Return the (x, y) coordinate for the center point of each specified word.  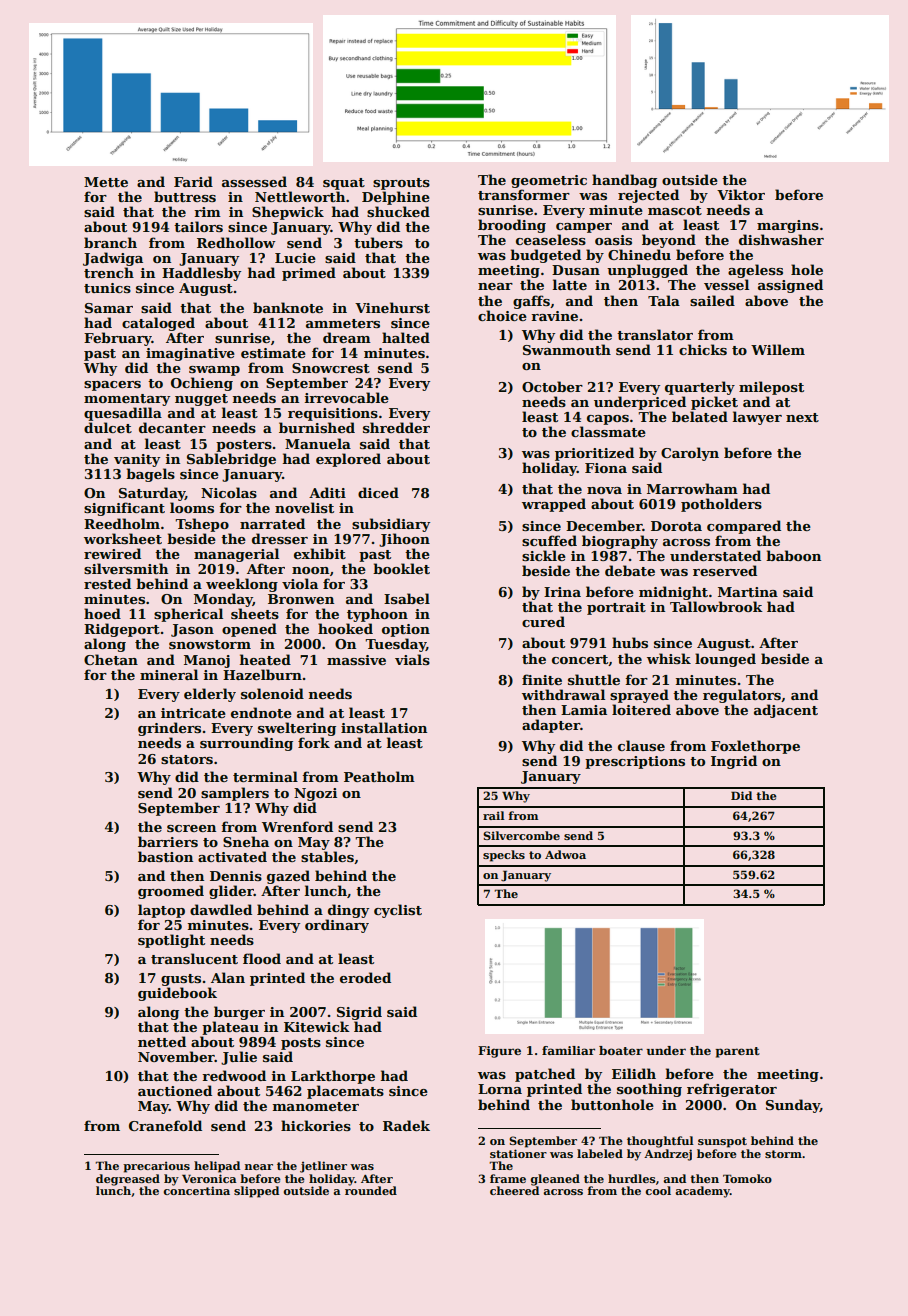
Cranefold (165, 1125)
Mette (106, 182)
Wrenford (297, 826)
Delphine (396, 198)
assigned (790, 286)
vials (412, 659)
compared (744, 527)
